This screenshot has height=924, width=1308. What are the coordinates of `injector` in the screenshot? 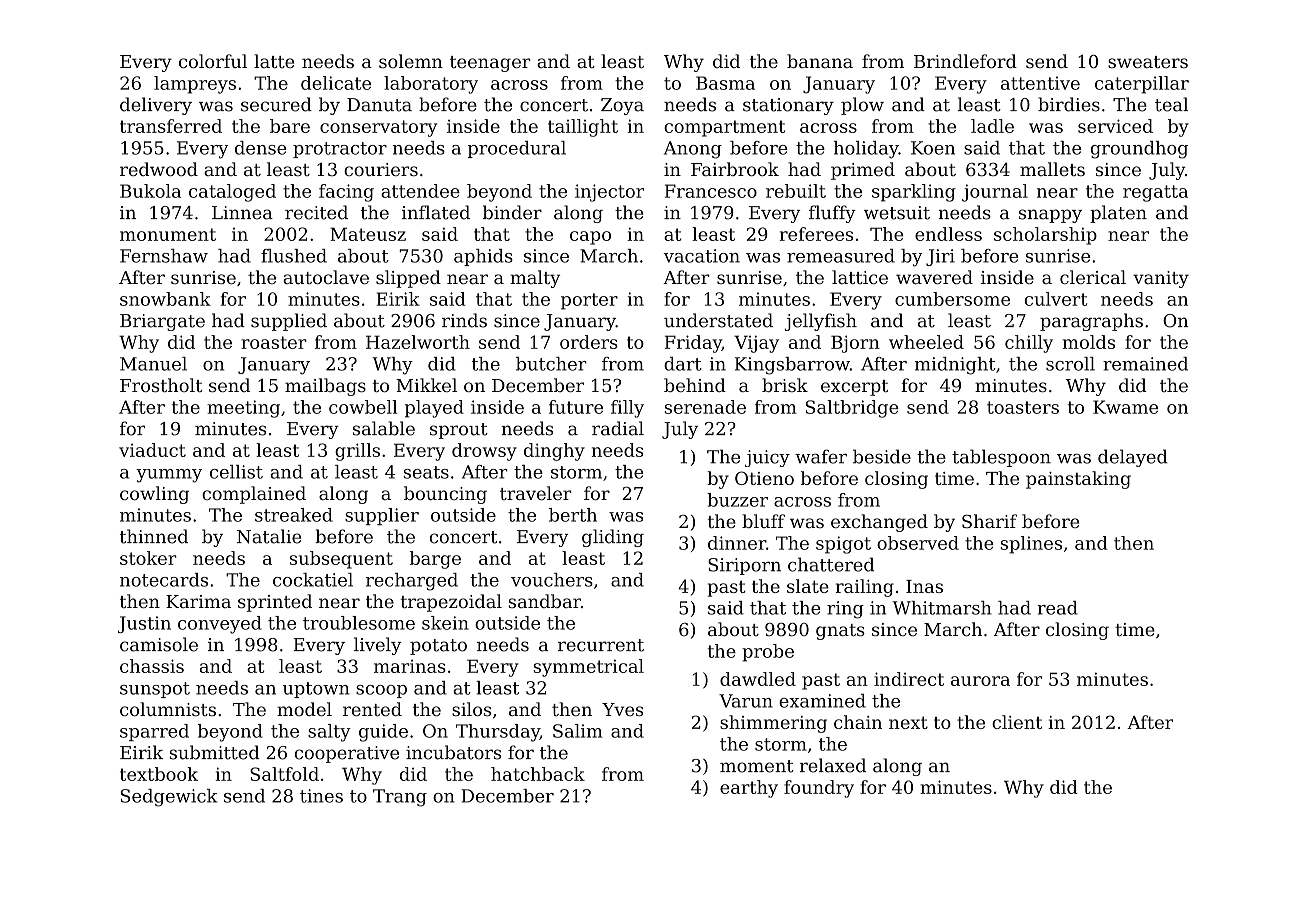 It's located at (609, 193).
